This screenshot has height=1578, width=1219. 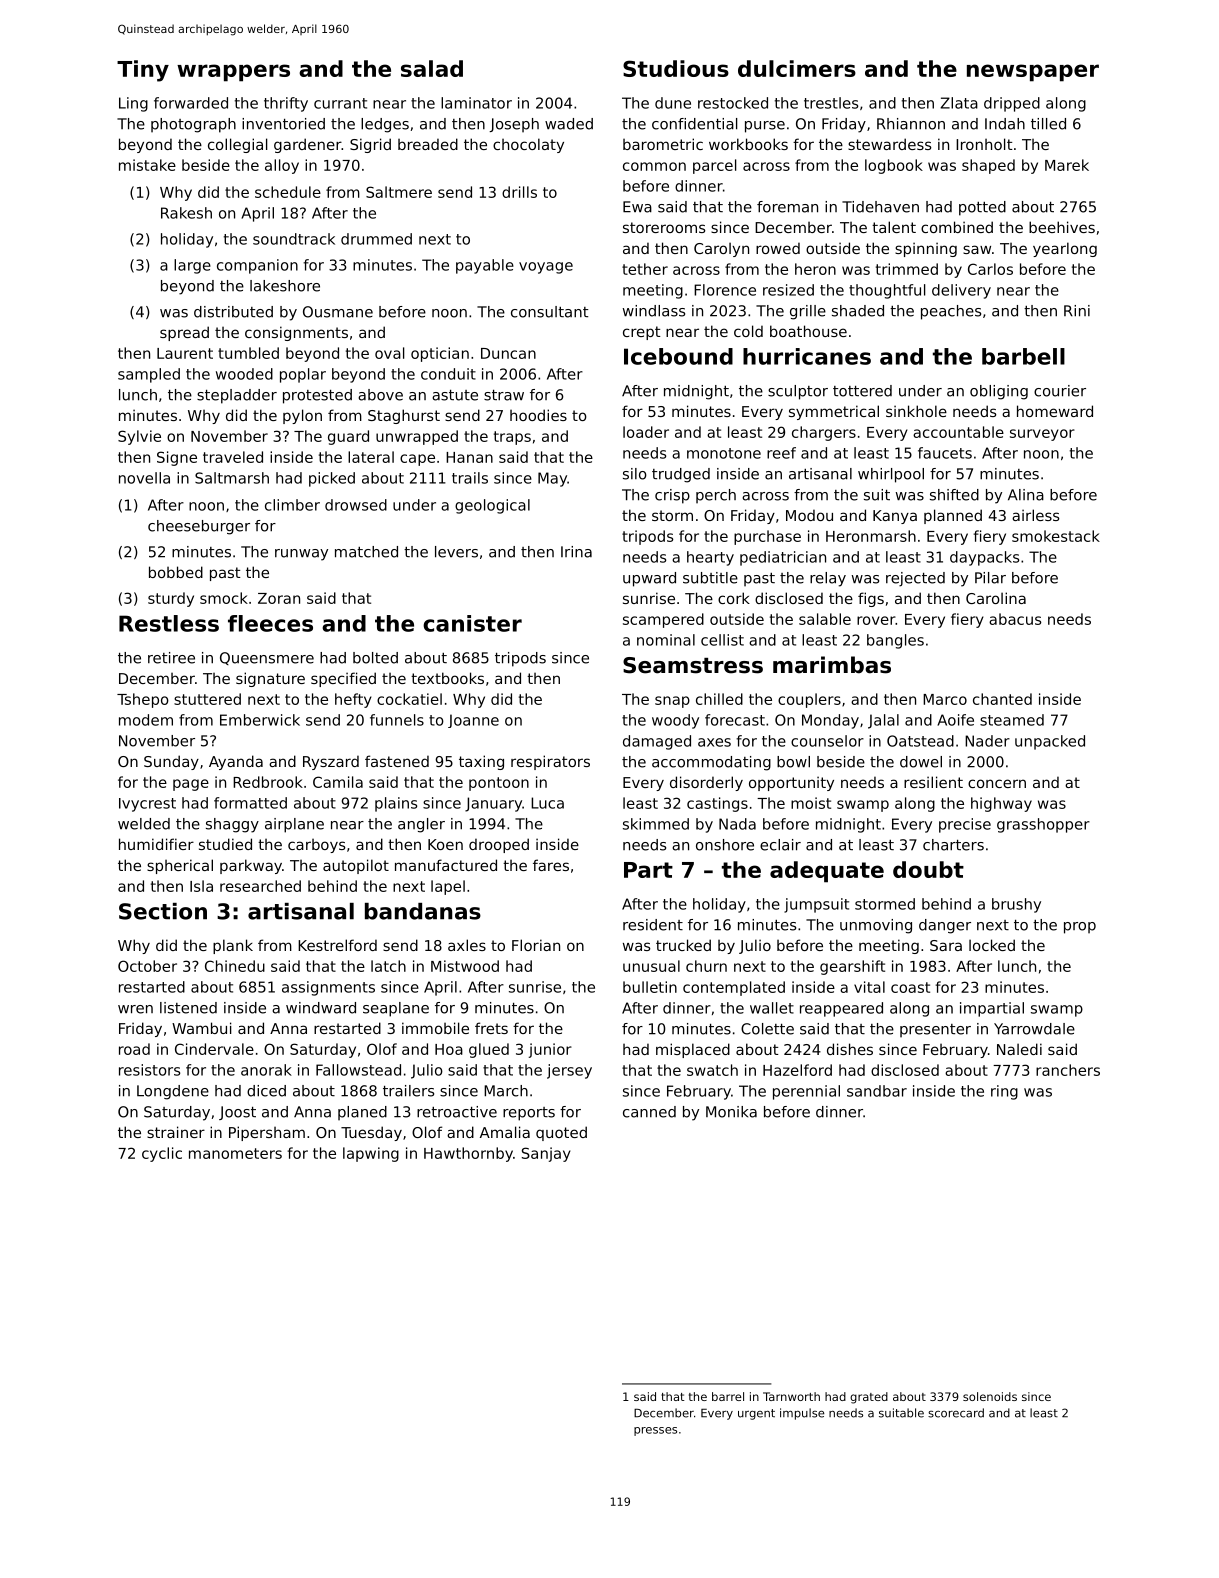 I want to click on newspaper, so click(x=1033, y=73).
